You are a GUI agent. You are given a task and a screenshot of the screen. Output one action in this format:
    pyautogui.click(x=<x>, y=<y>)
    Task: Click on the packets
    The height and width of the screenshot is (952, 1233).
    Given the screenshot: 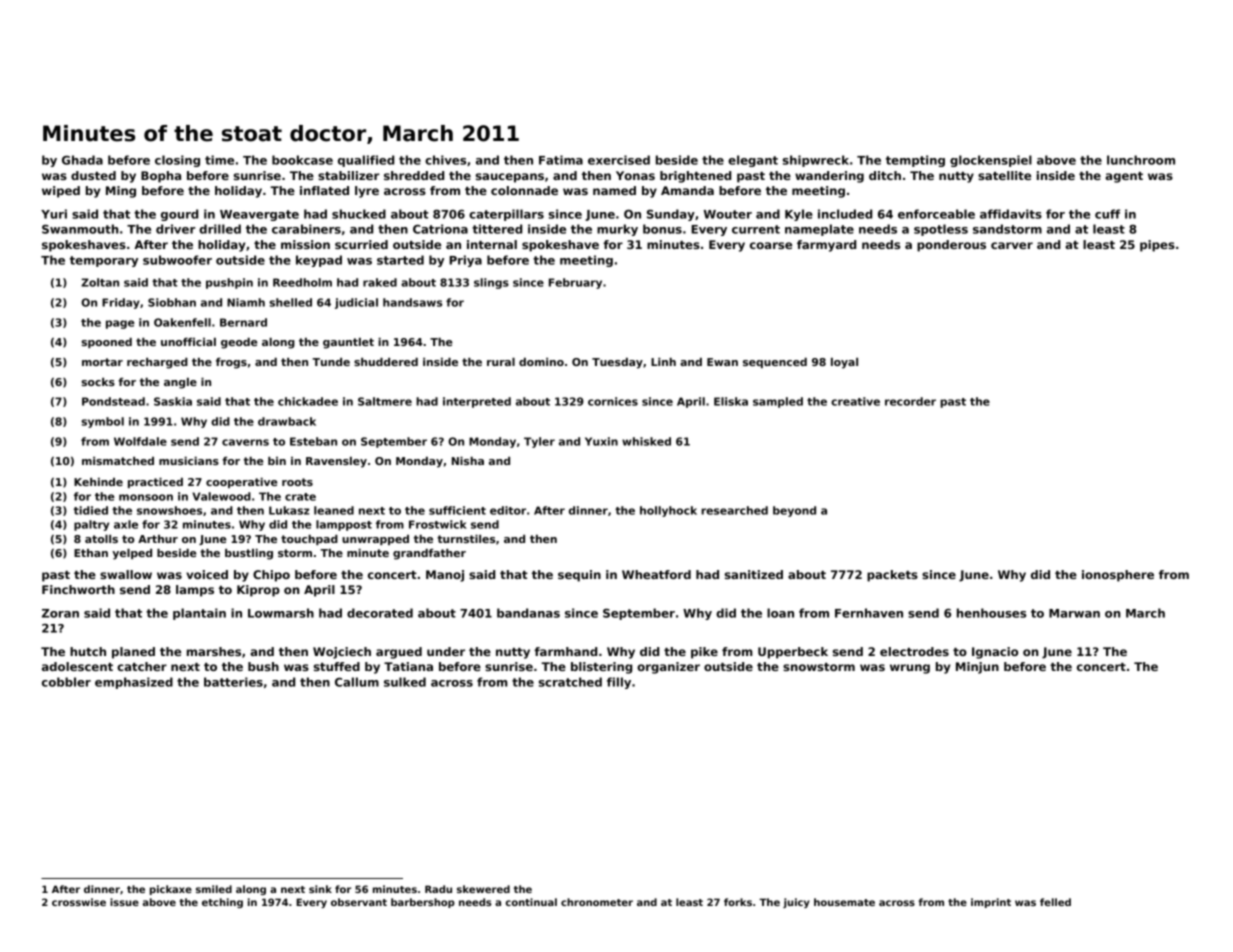 What is the action you would take?
    pyautogui.click(x=892, y=576)
